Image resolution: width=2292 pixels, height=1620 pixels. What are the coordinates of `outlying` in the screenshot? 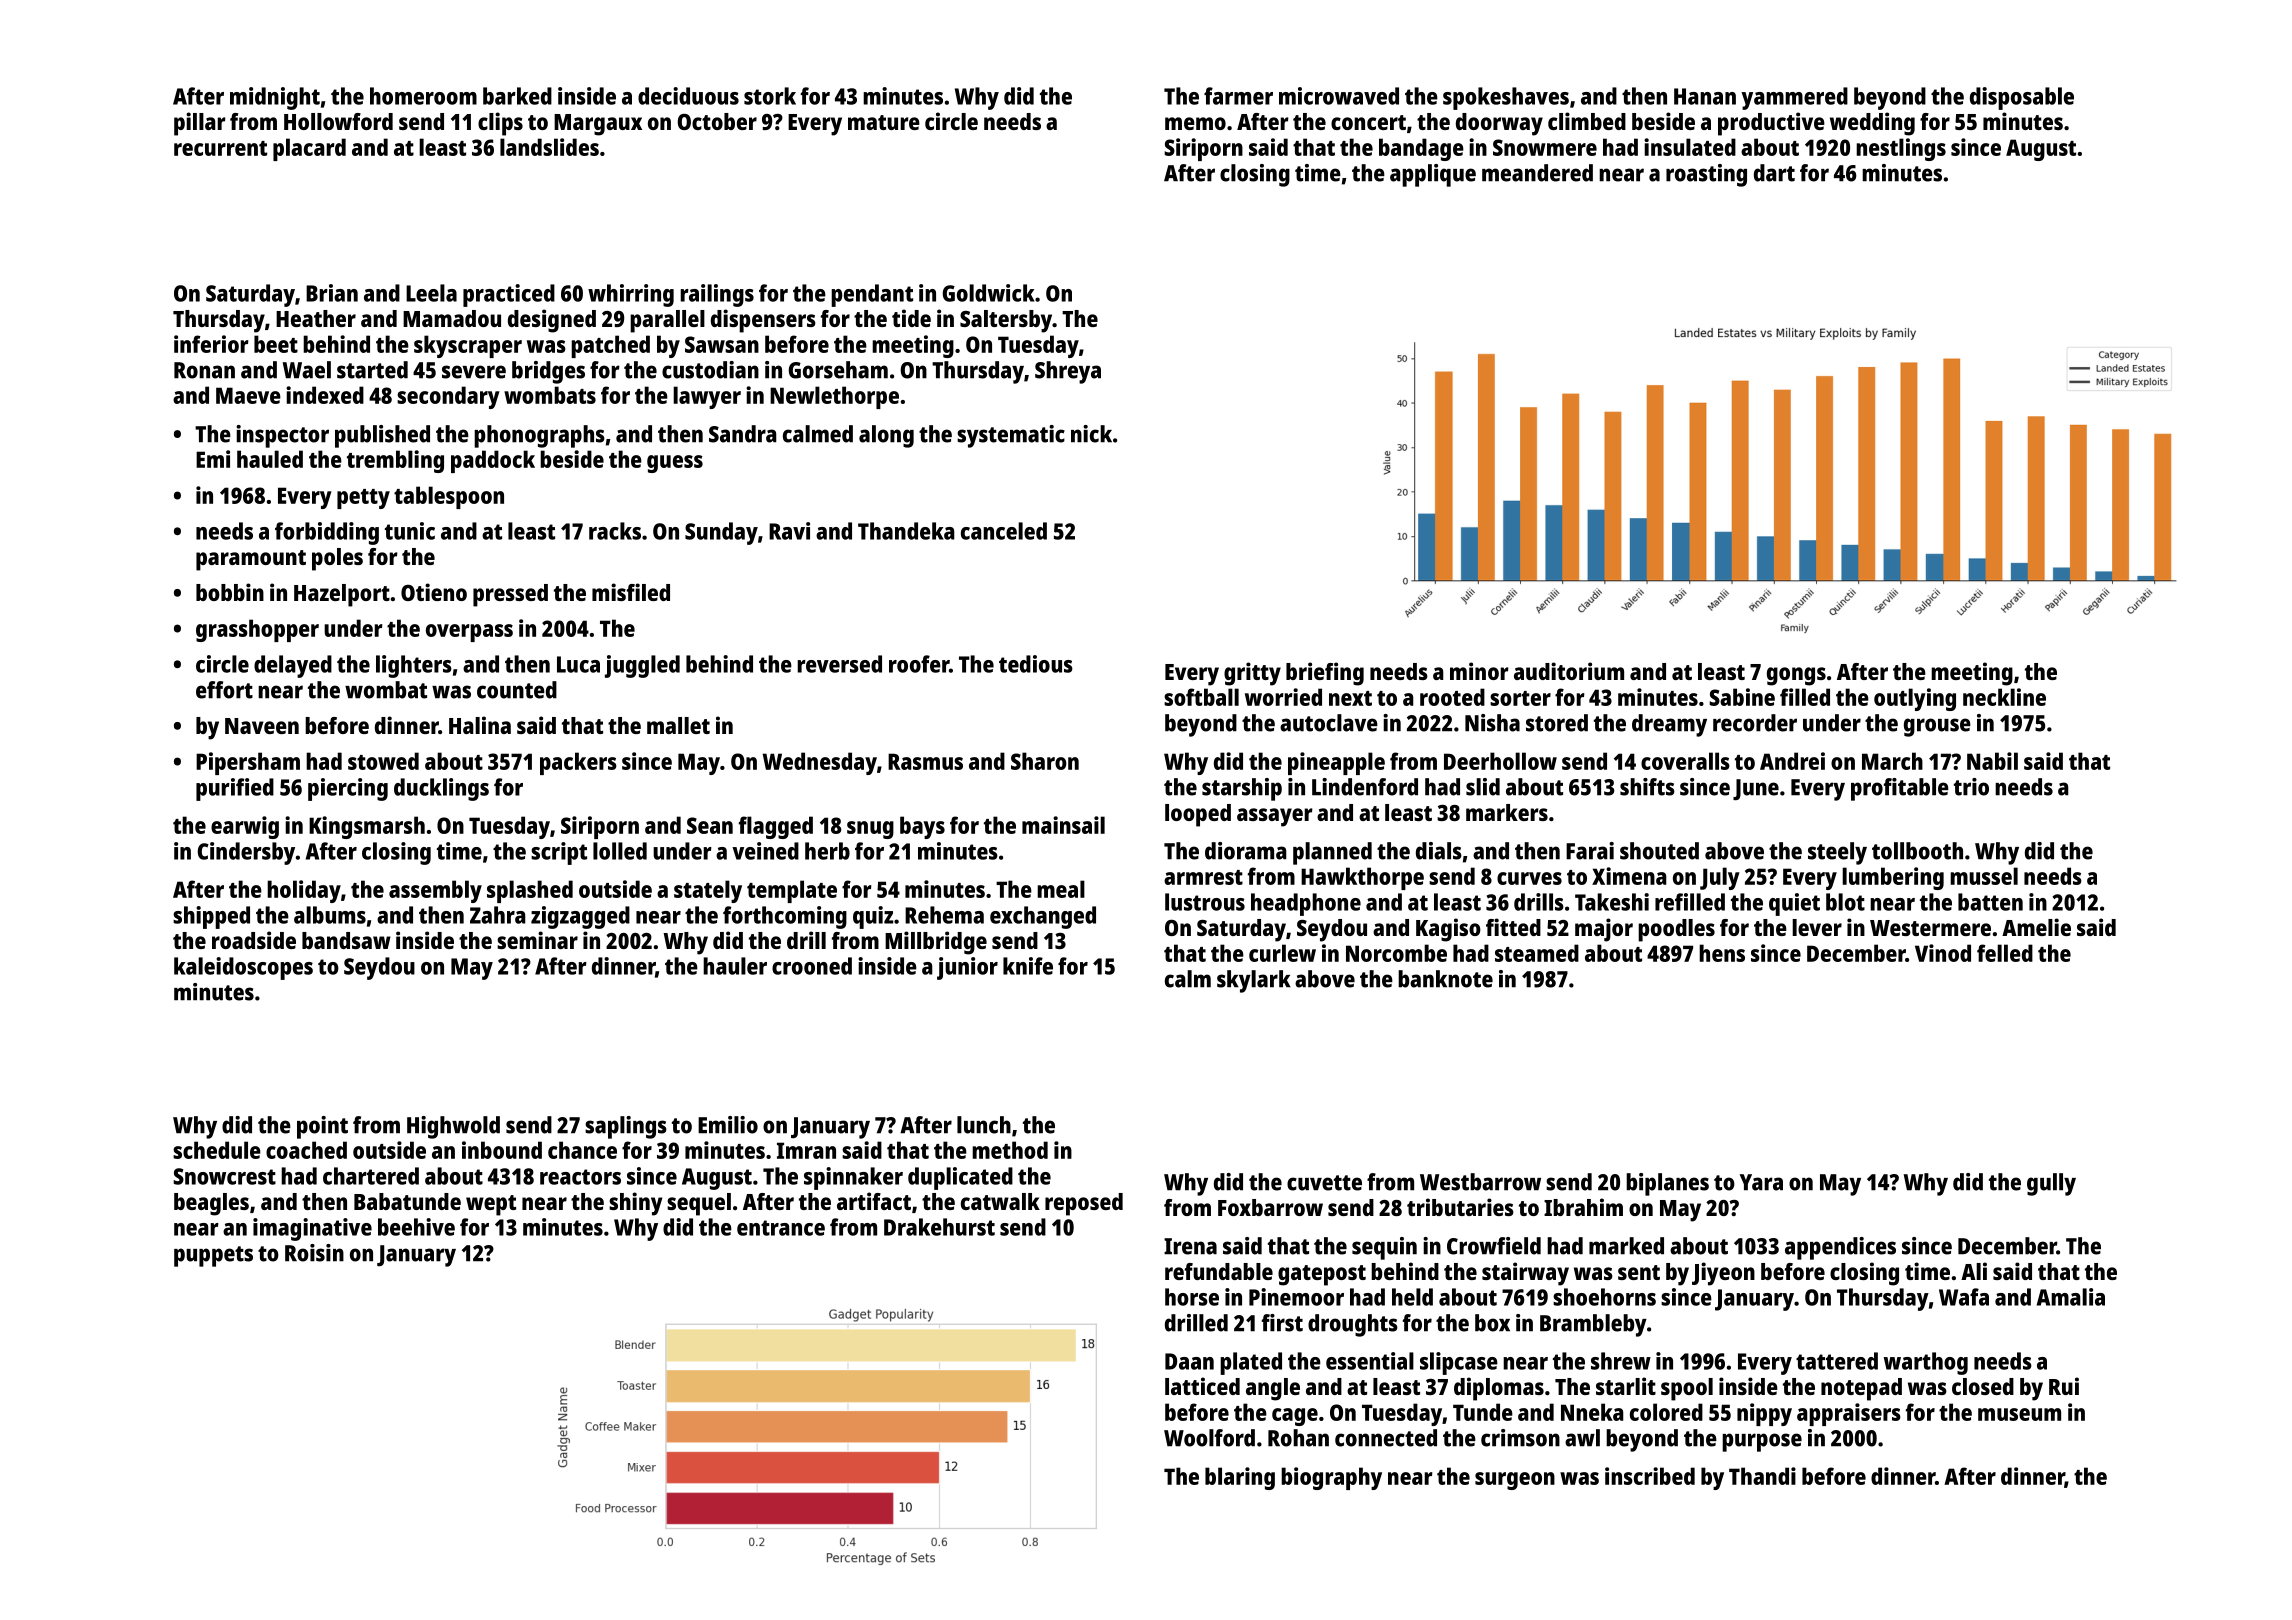 It's located at (1915, 699).
